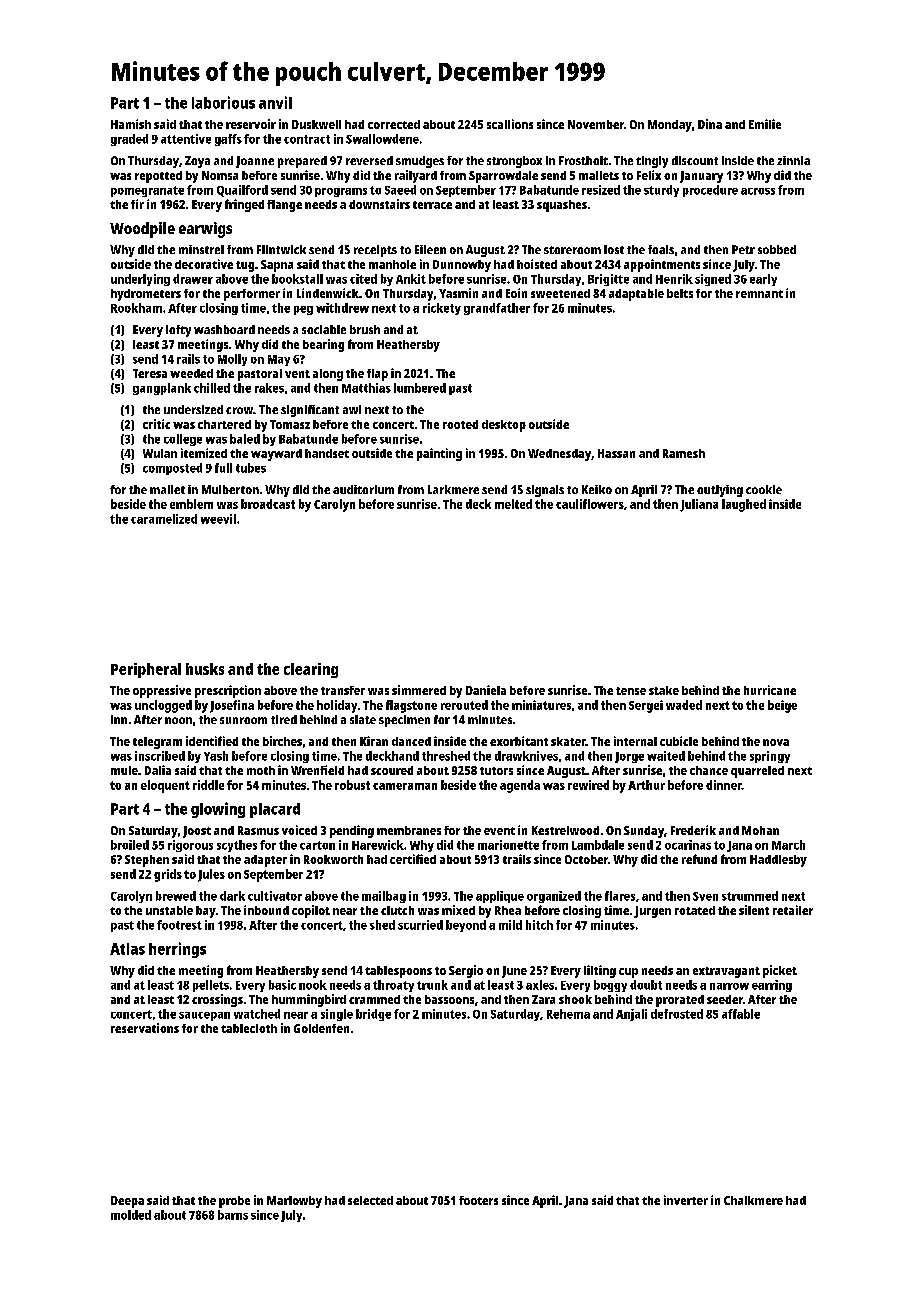 The height and width of the page is (1308, 924). What do you see at coordinates (765, 124) in the page?
I see `Emilie` at bounding box center [765, 124].
